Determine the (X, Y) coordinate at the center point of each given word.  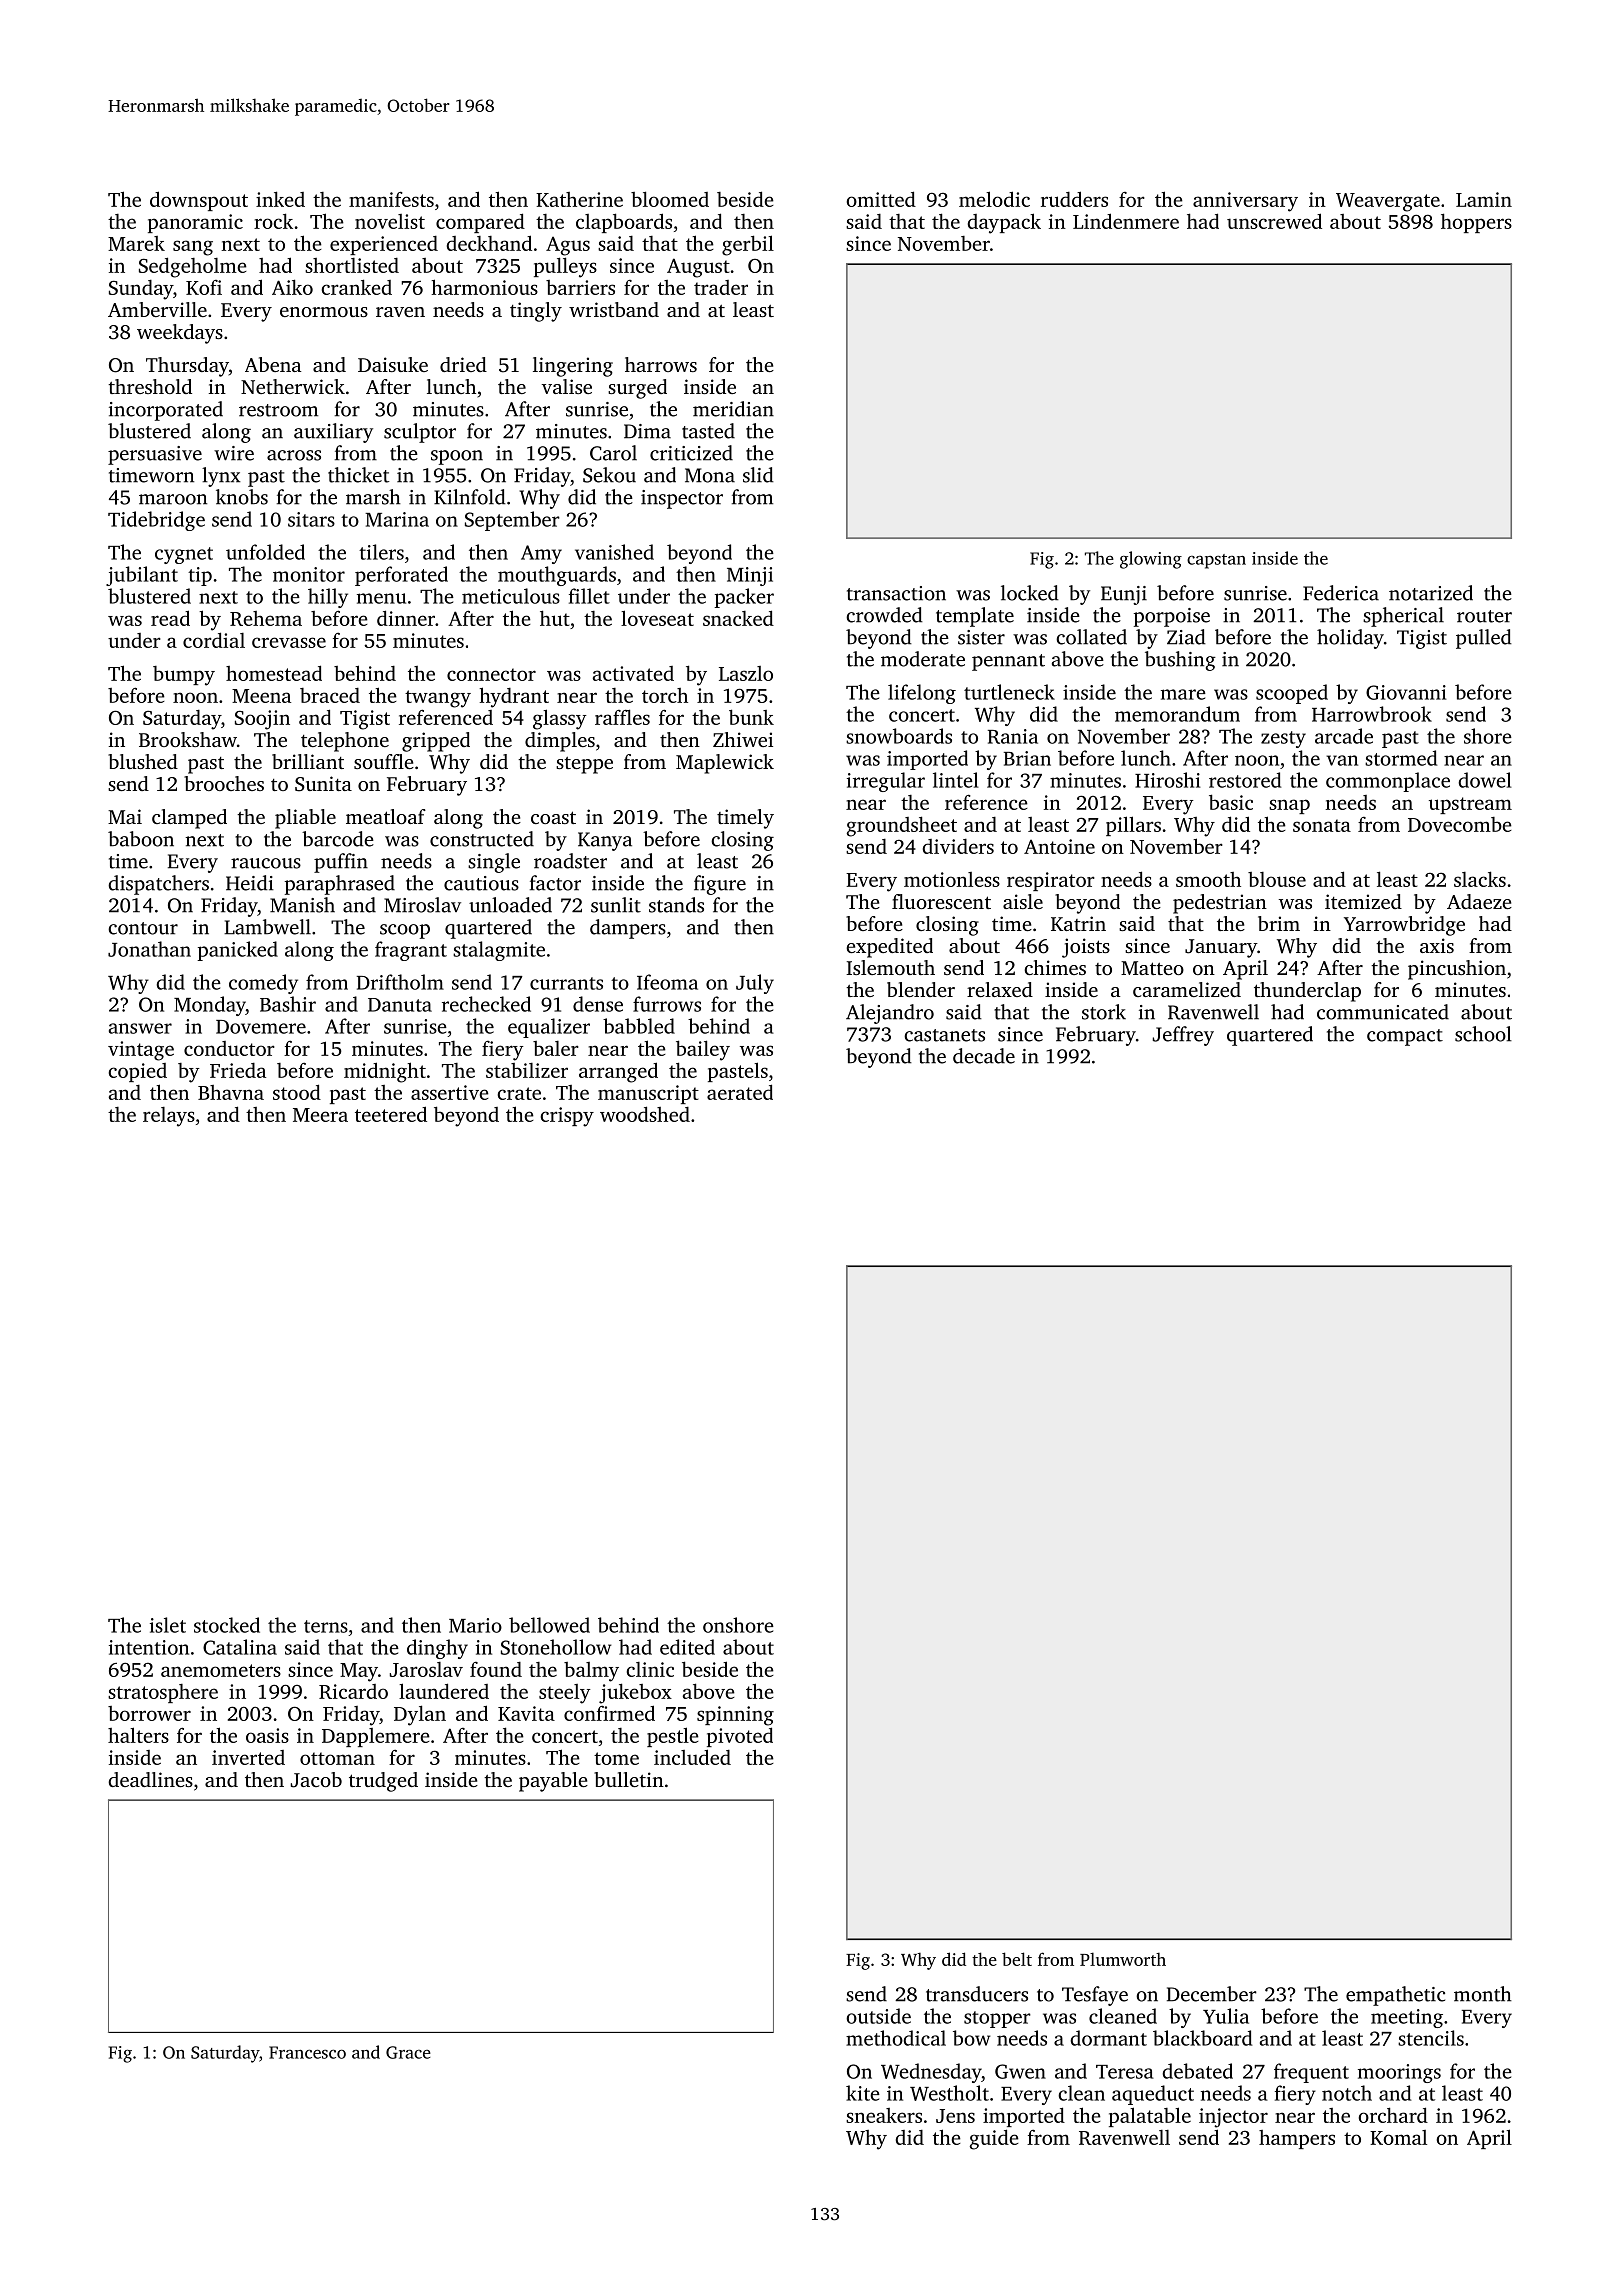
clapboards (624, 223)
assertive (450, 1092)
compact (1405, 1037)
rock (273, 221)
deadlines (150, 1779)
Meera (320, 1115)
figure (720, 885)
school (1483, 1034)
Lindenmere (1126, 221)
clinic (650, 1669)
